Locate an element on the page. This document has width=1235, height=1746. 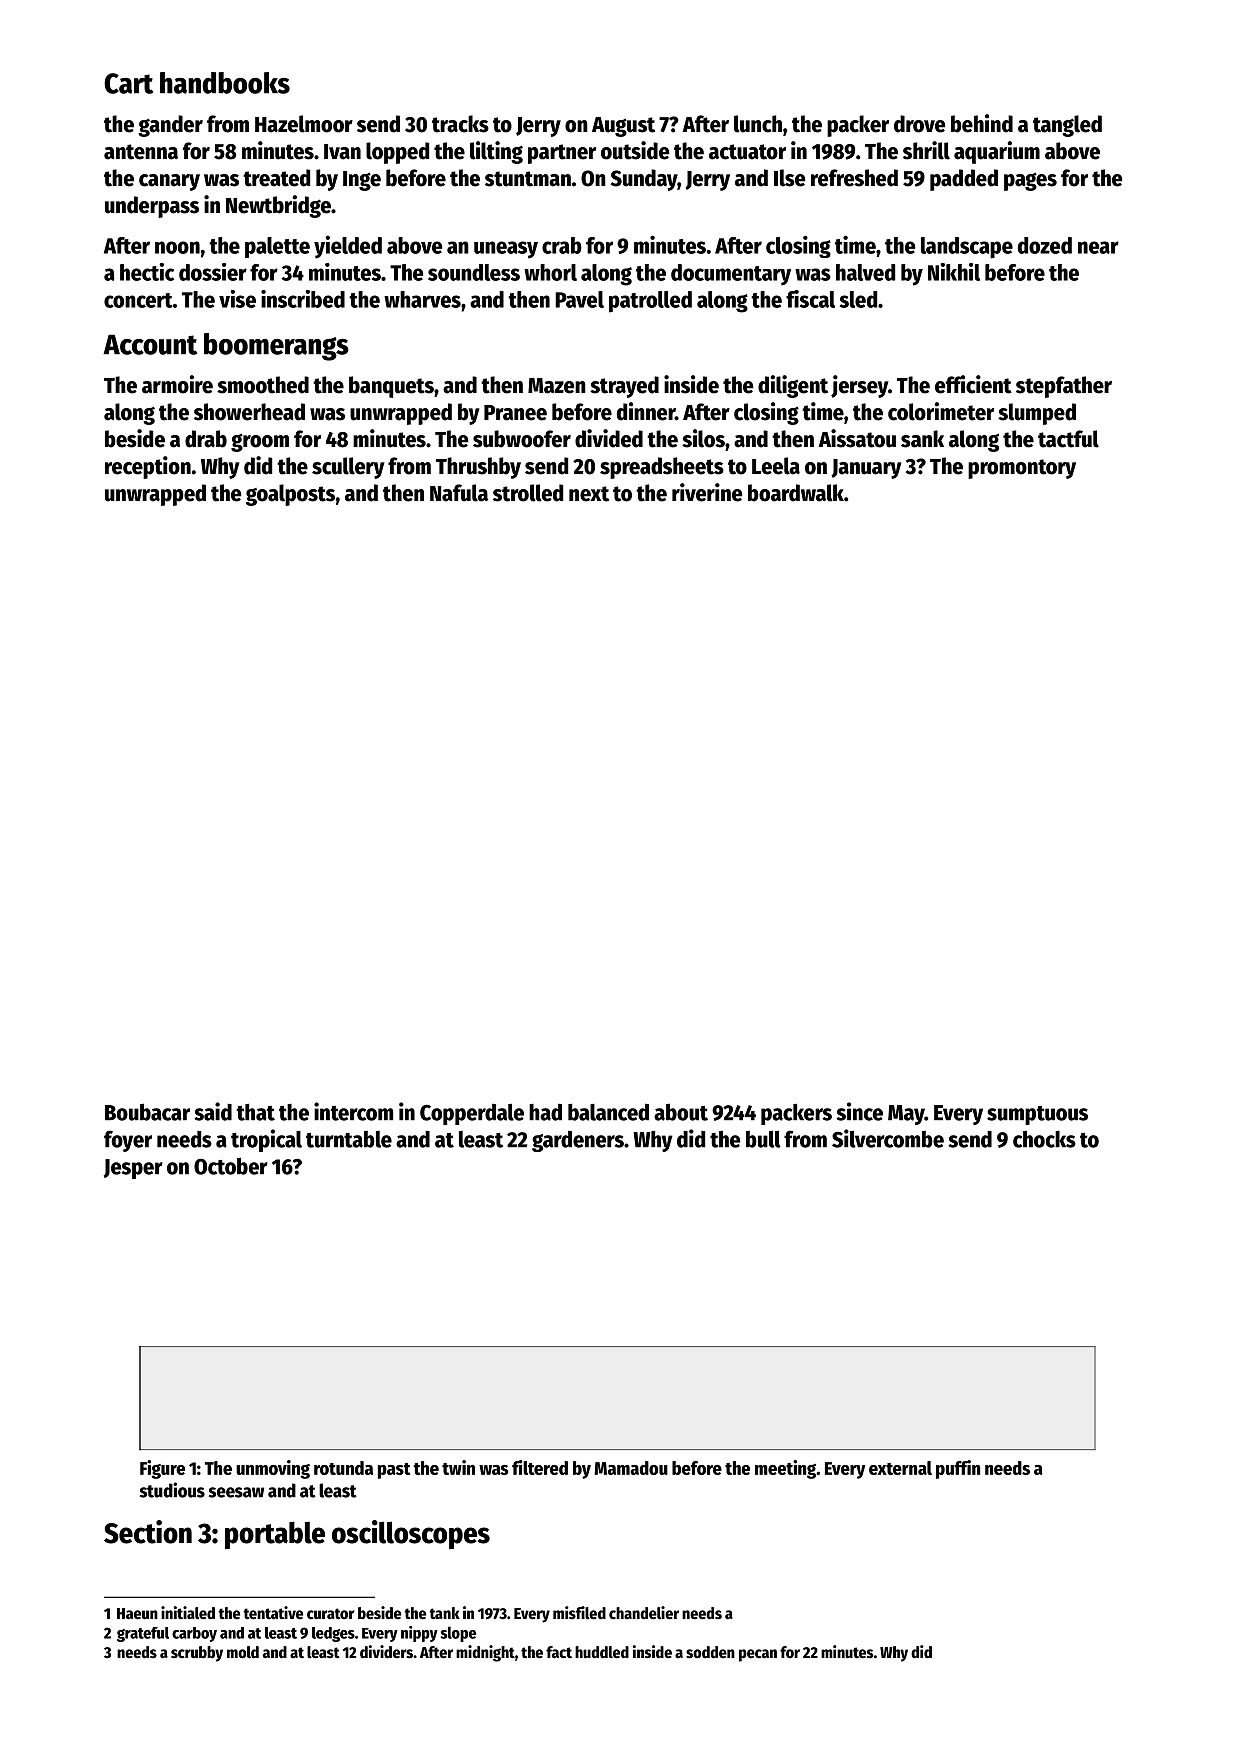
refreshed is located at coordinates (854, 178).
